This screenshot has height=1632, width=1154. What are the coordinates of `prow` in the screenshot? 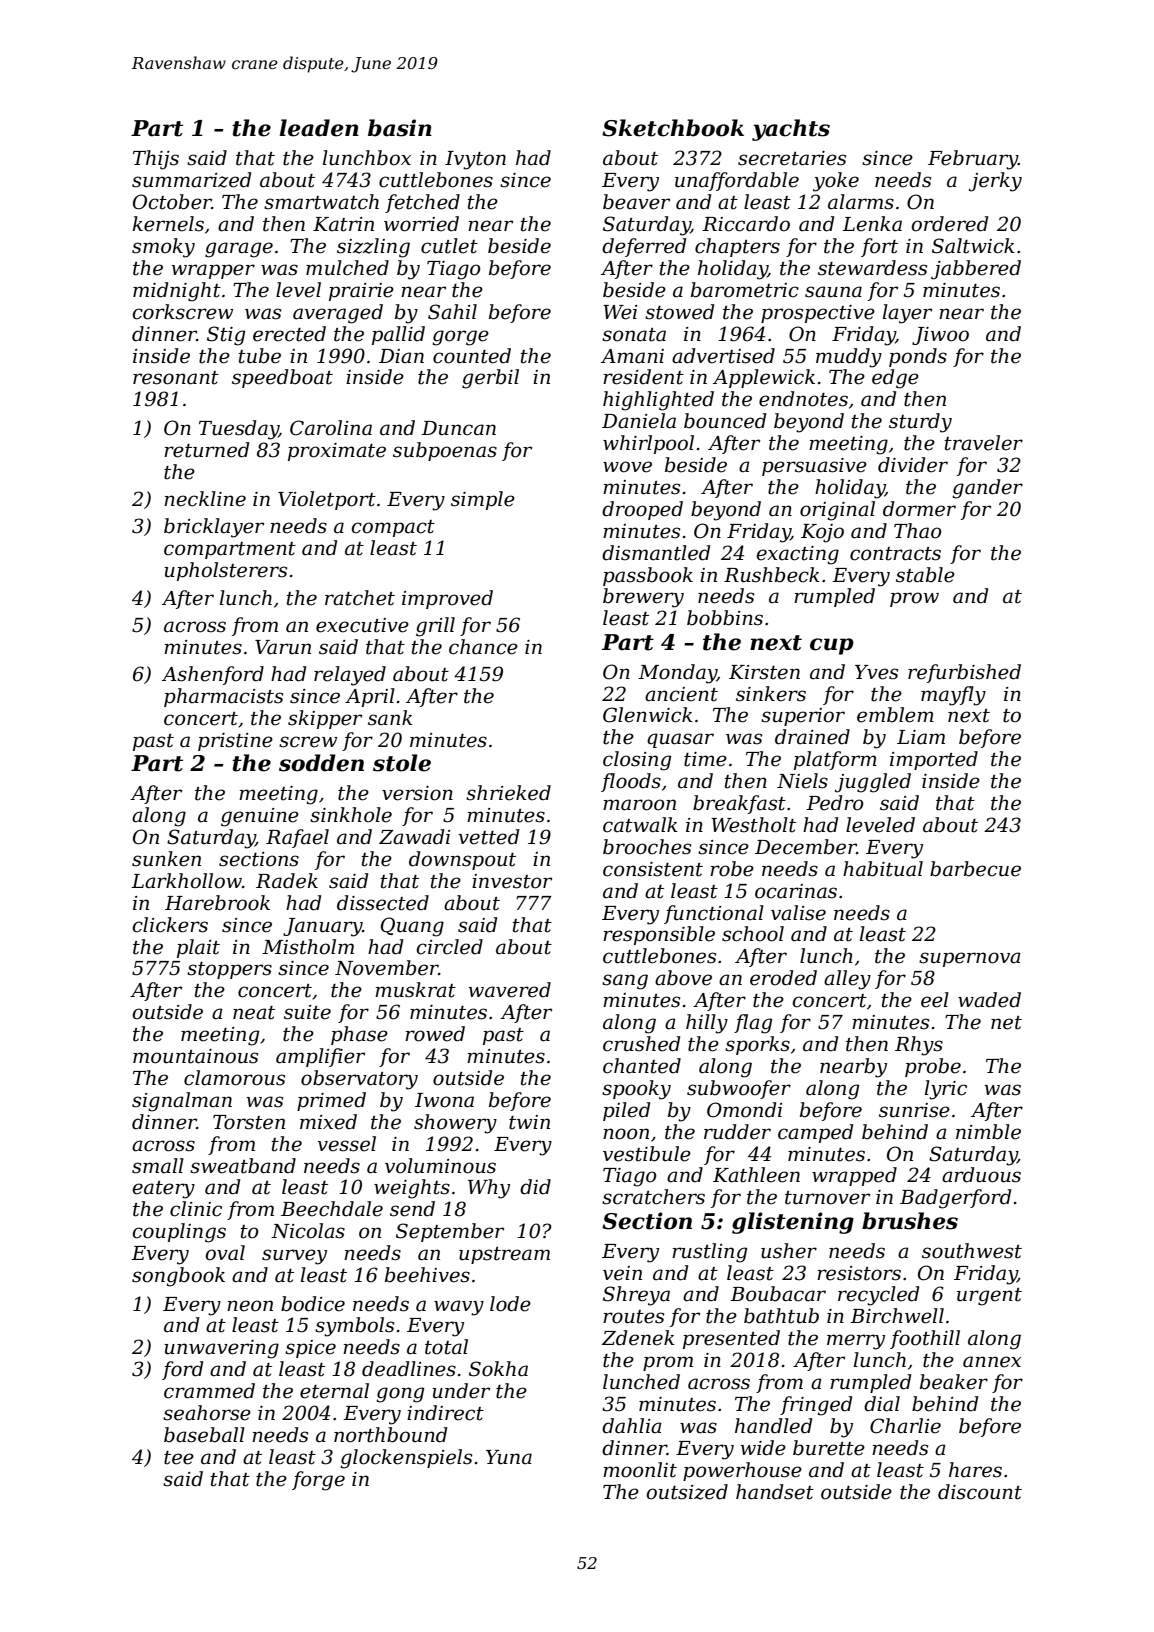 It's located at (914, 599).
